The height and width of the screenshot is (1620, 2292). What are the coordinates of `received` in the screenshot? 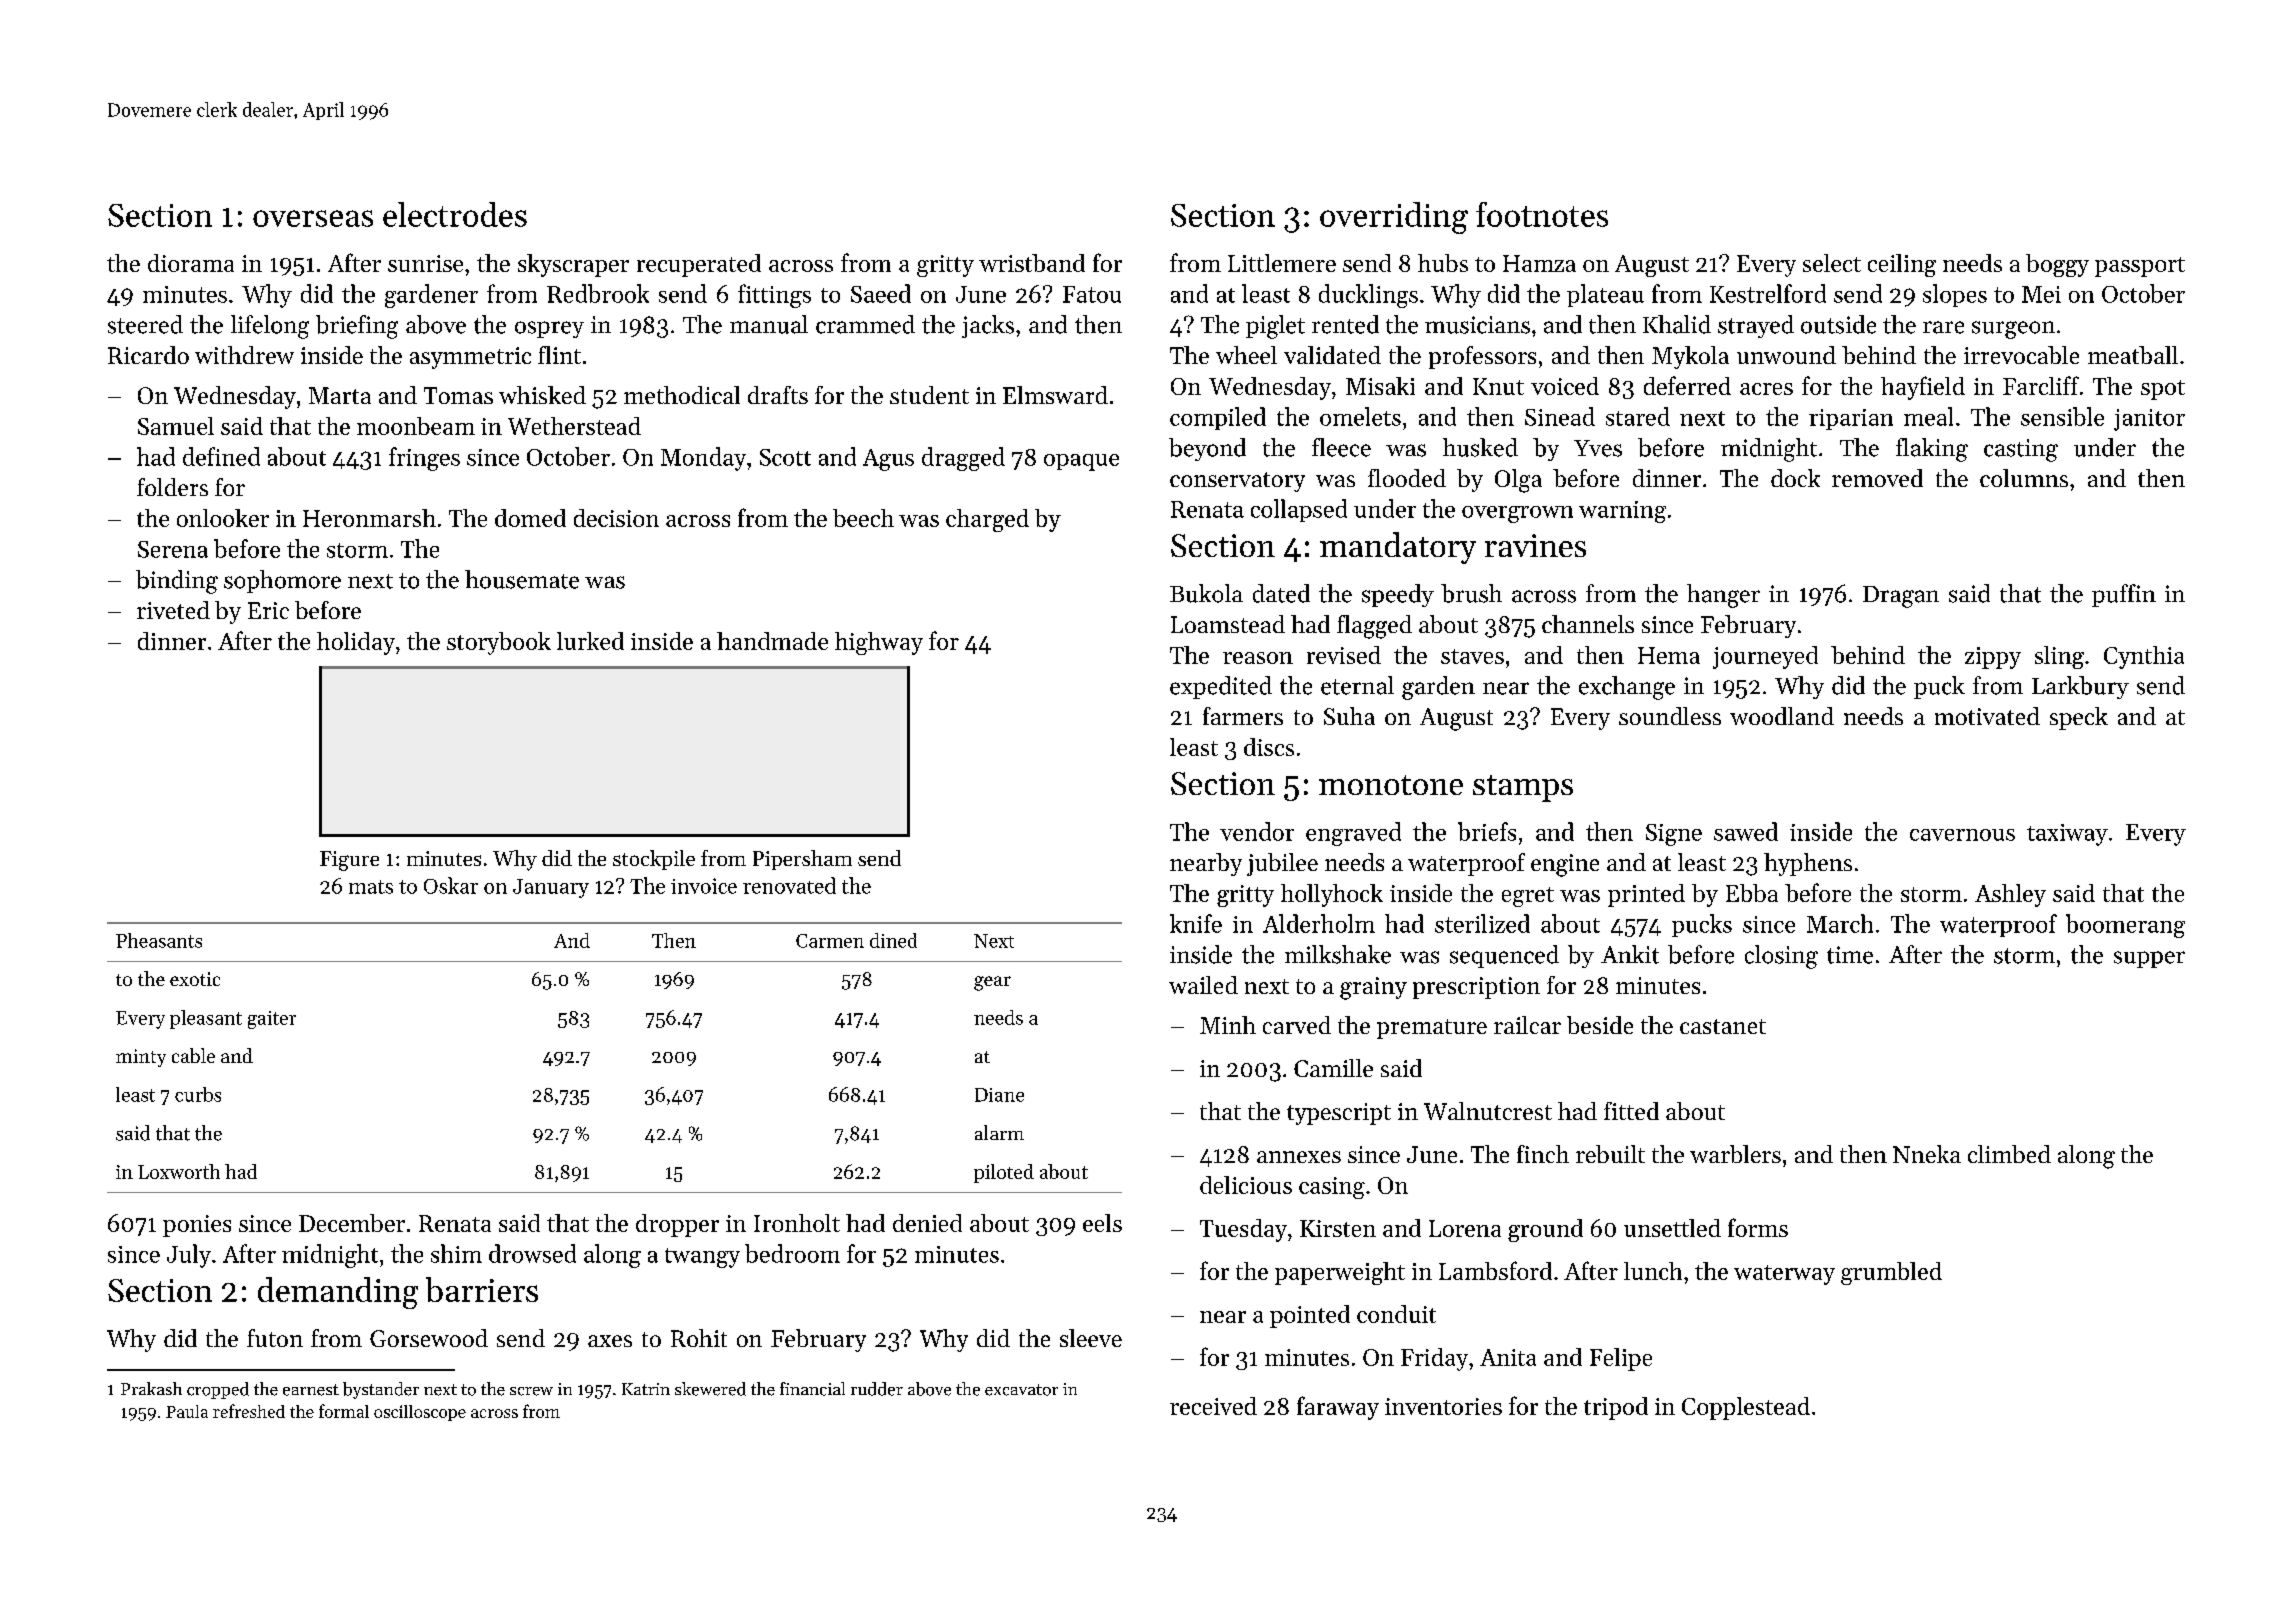 It's located at (1213, 1406).
